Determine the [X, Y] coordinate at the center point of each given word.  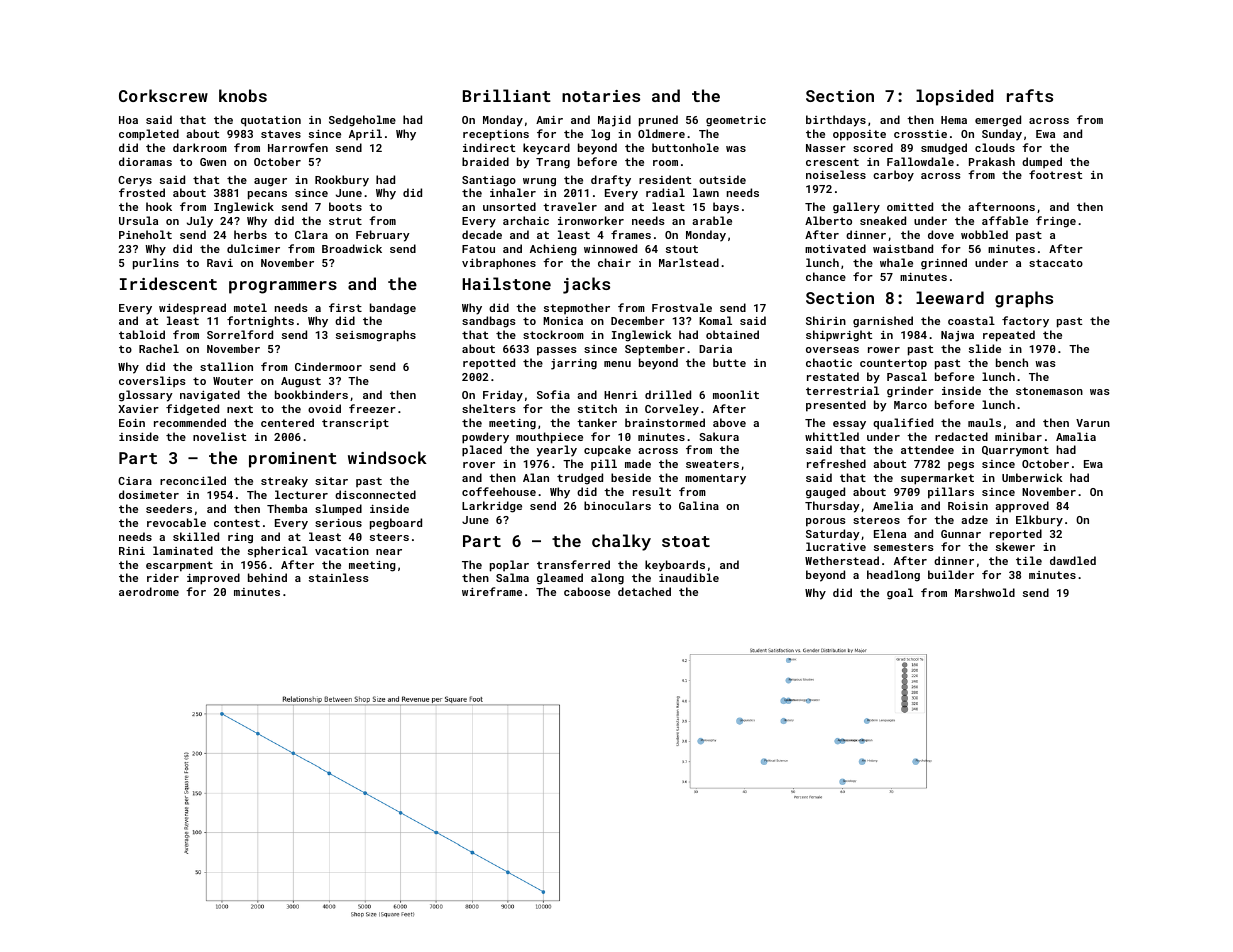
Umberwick [1032, 477]
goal [900, 594]
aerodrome [149, 591]
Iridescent [168, 283]
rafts [1030, 95]
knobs [243, 95]
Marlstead [689, 262]
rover [479, 465]
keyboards [675, 566]
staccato [1056, 263]
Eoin [132, 423]
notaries [601, 96]
